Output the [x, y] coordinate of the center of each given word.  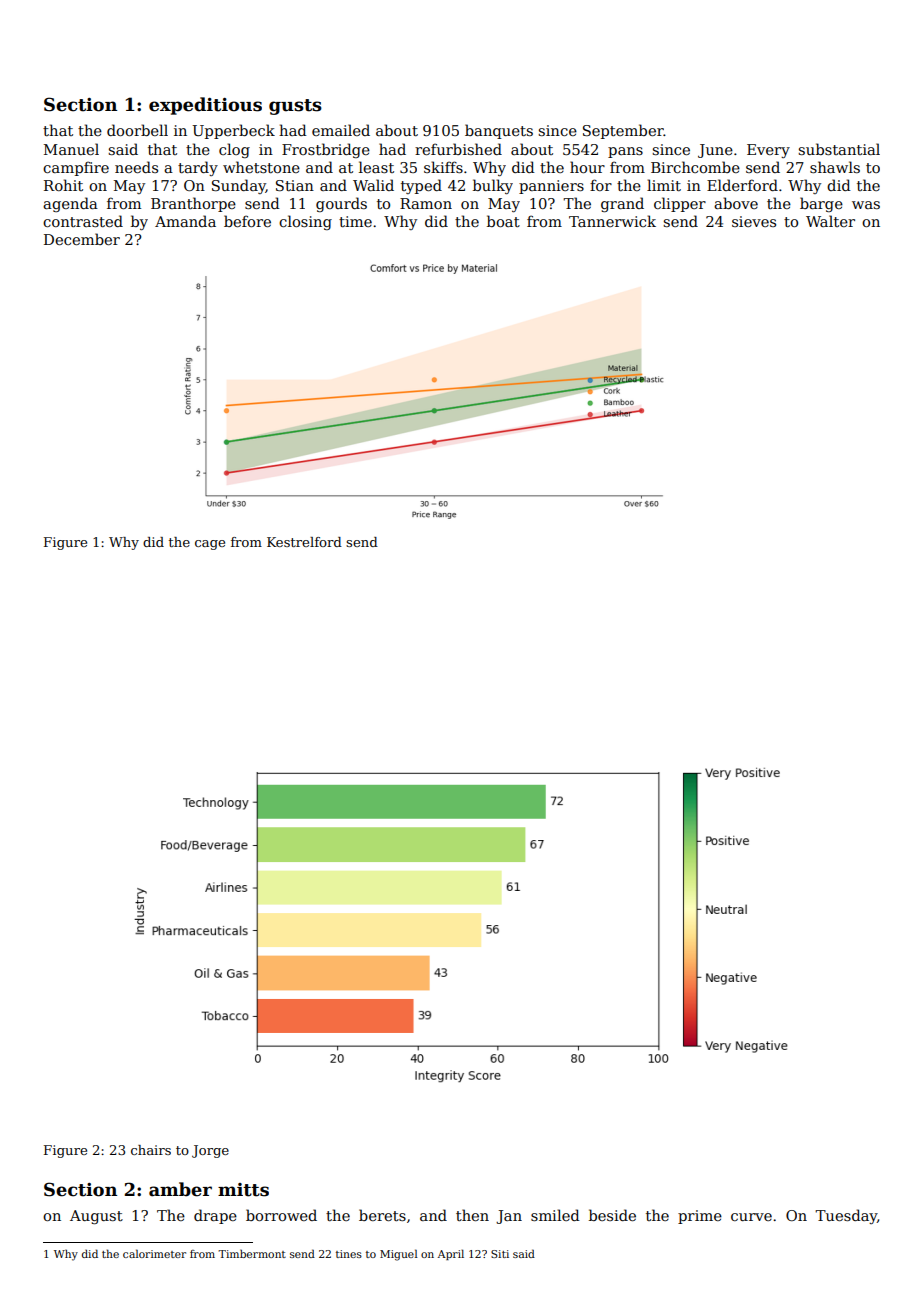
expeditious [205, 106]
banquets [499, 131]
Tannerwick [612, 221]
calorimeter [154, 1253]
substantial [839, 149]
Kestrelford [304, 542]
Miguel [399, 1255]
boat [503, 221]
